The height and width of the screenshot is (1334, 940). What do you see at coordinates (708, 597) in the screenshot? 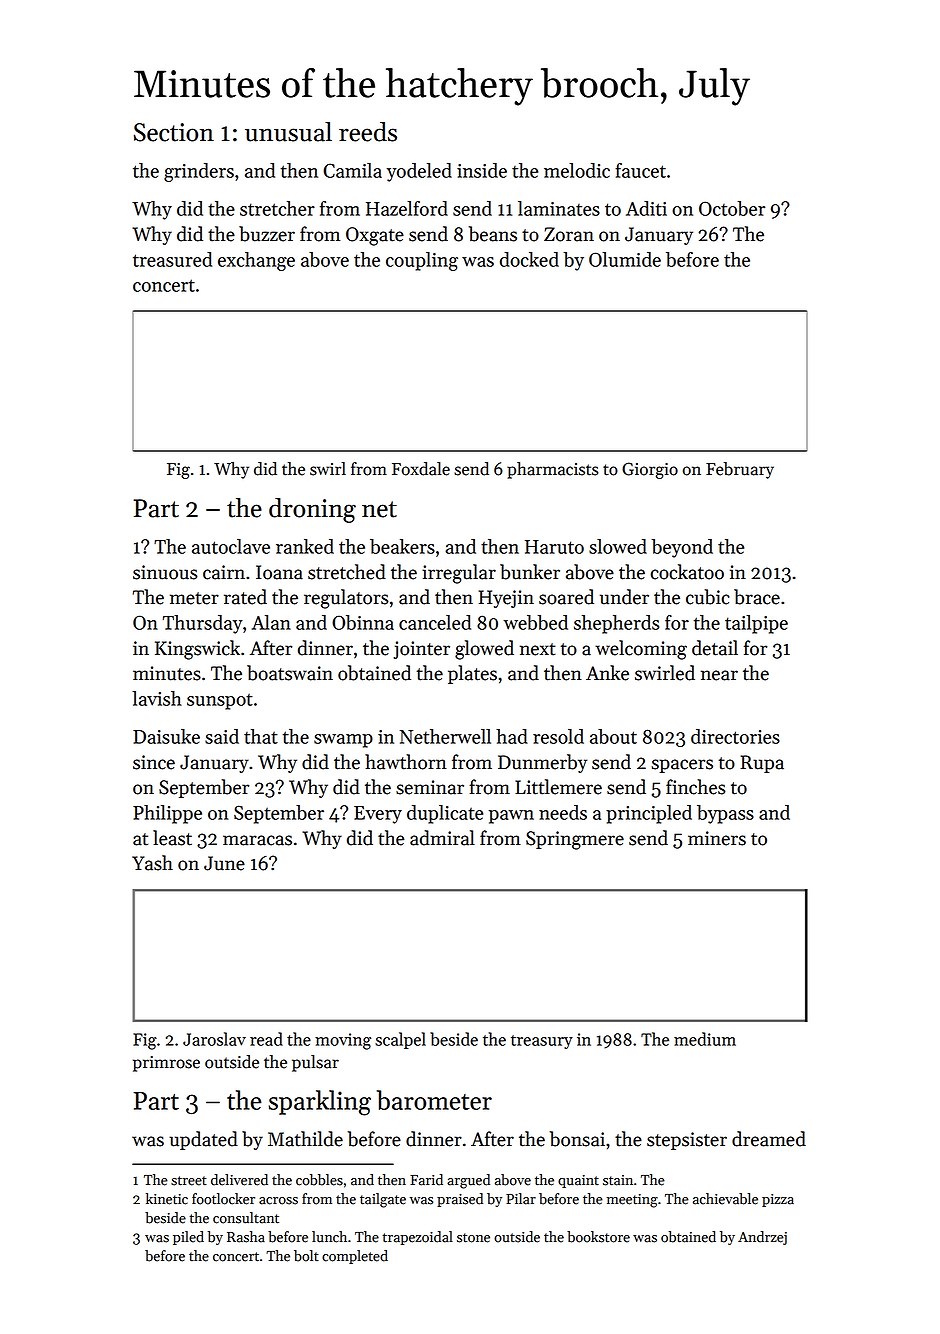
I see `cubic` at bounding box center [708, 597].
